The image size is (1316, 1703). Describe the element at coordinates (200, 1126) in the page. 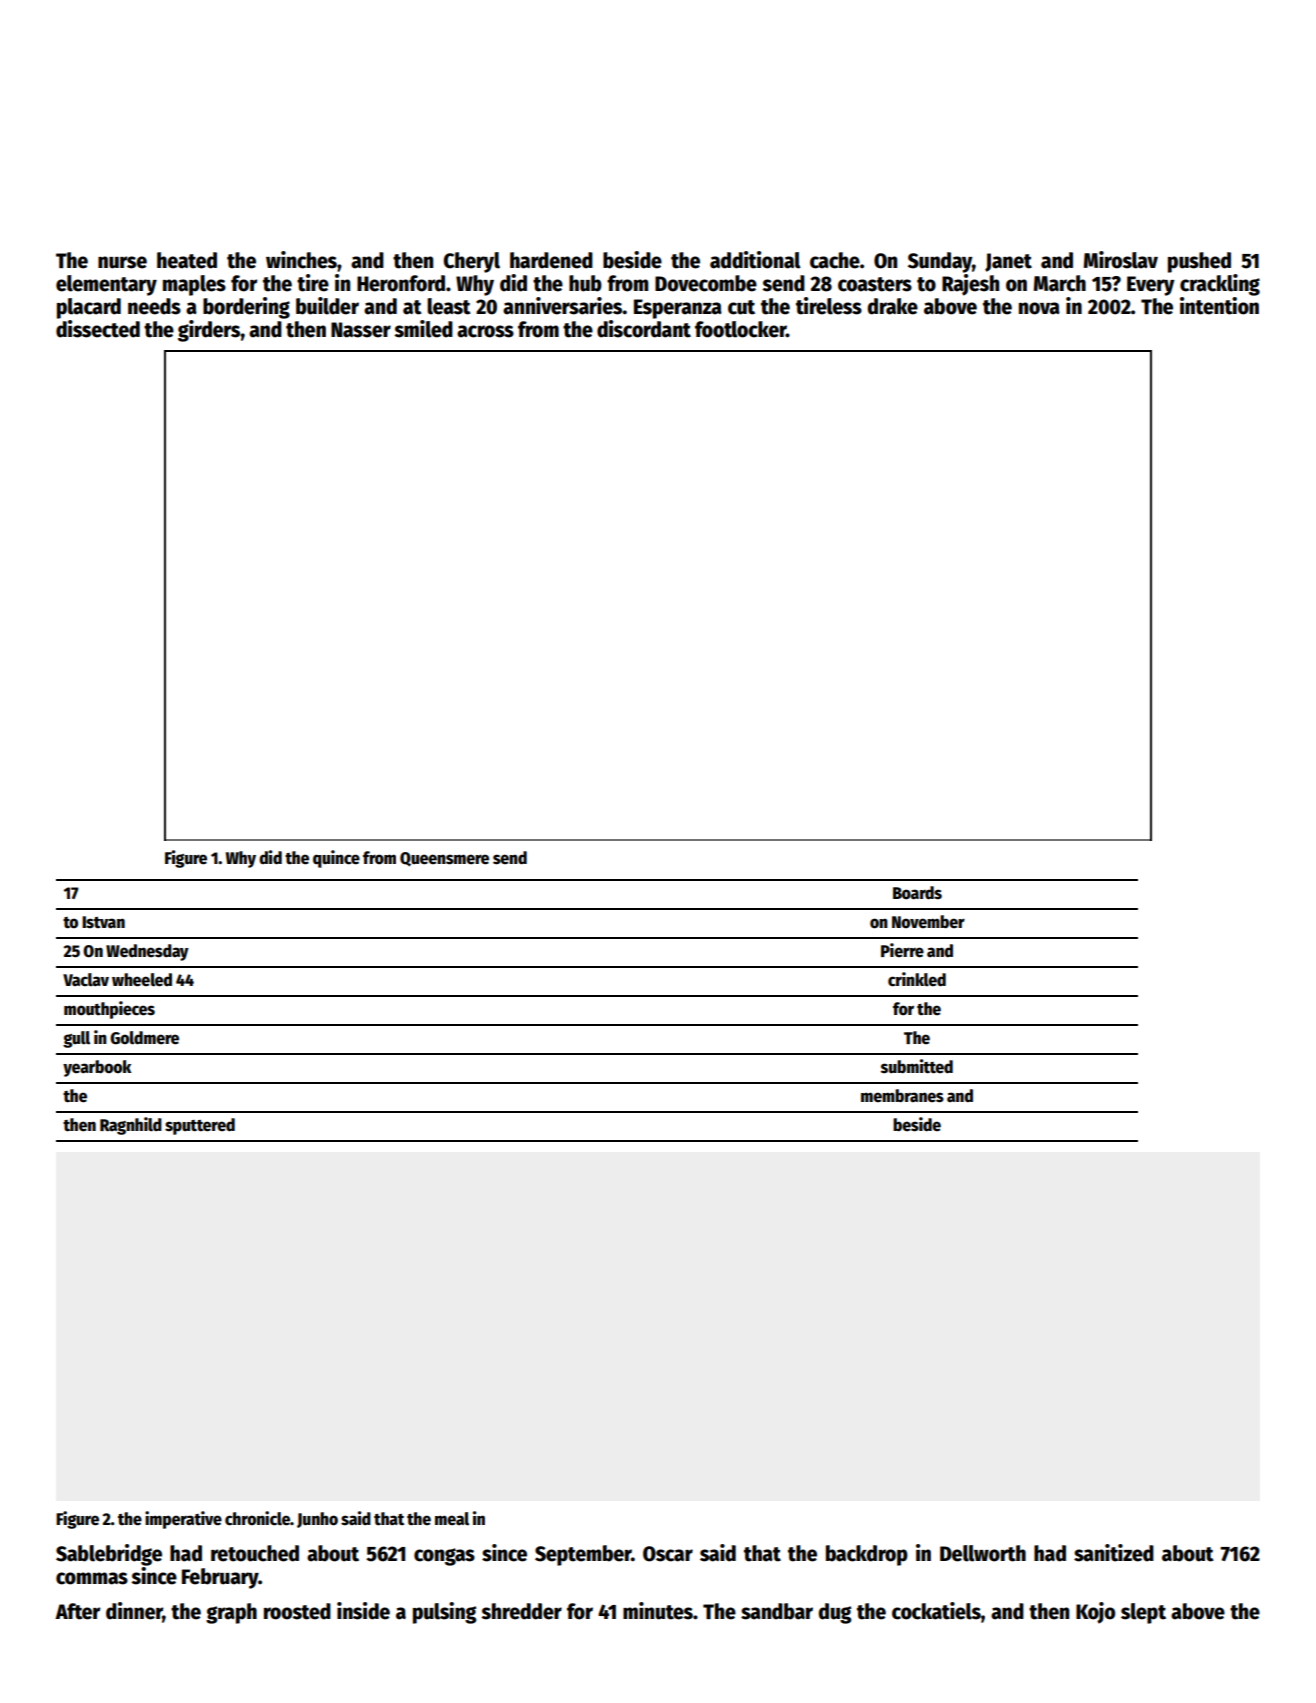

I see `sputtered` at that location.
